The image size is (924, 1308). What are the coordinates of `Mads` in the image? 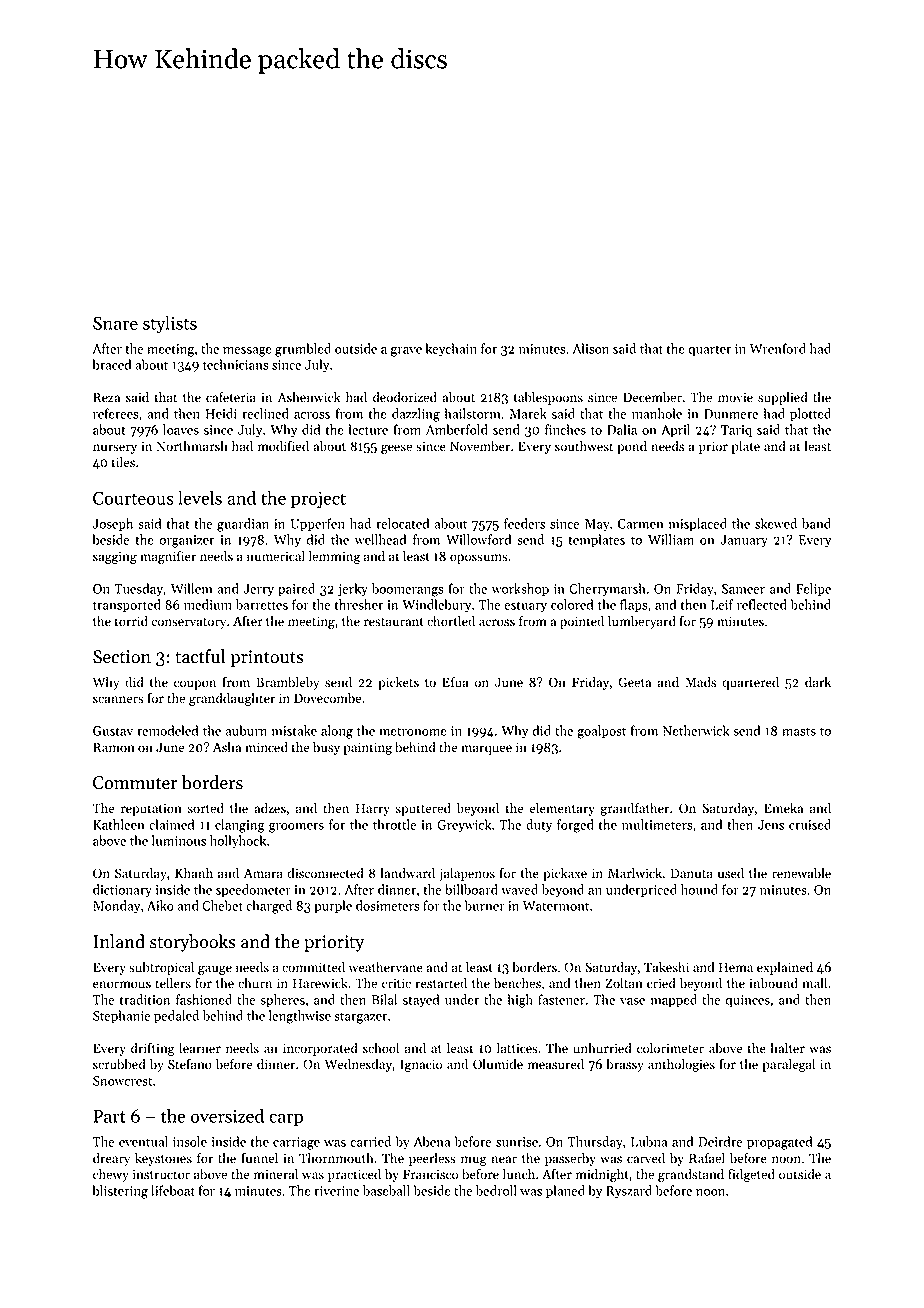 It's located at (701, 682).
